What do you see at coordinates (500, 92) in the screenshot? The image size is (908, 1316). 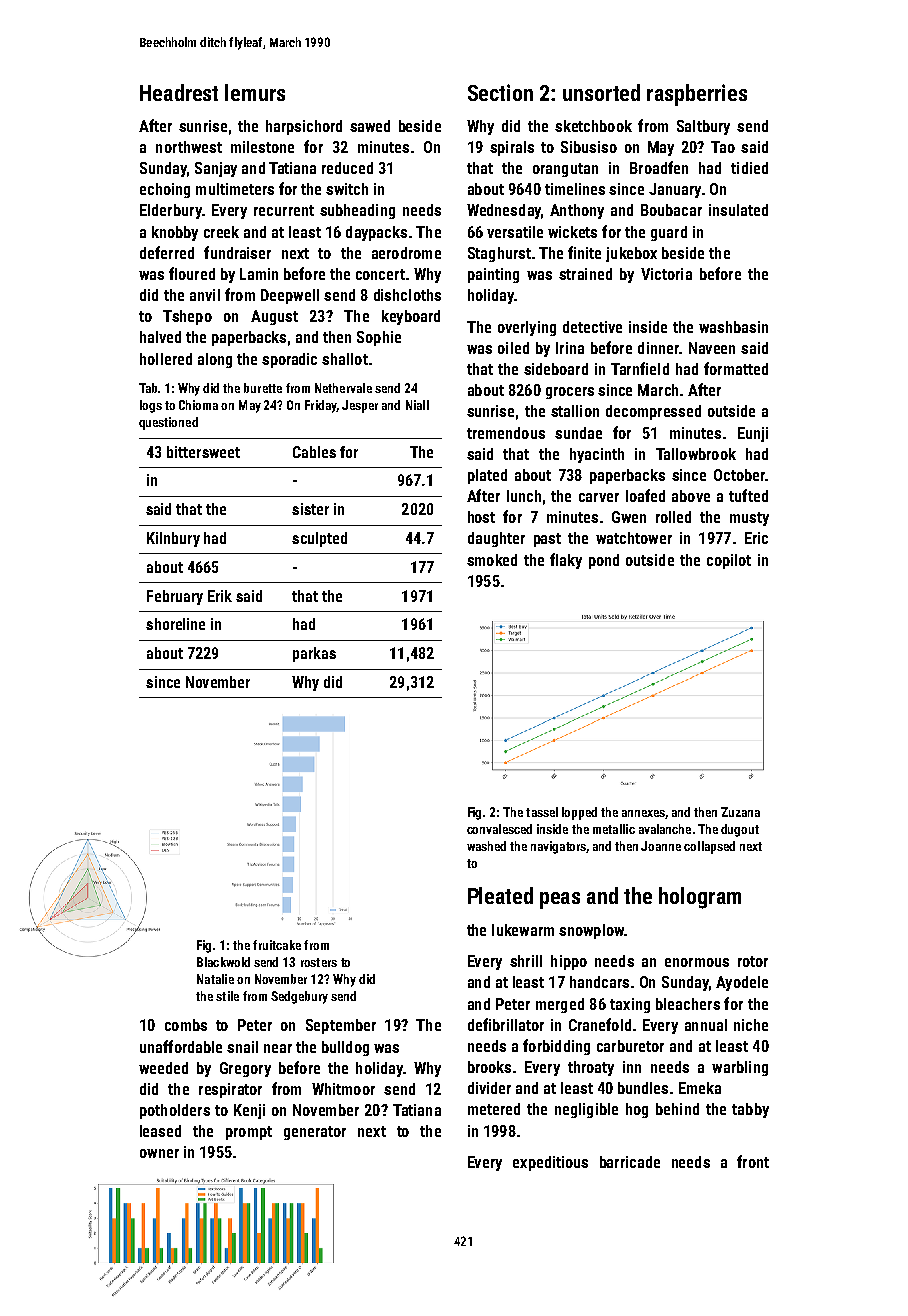 I see `Section` at bounding box center [500, 92].
